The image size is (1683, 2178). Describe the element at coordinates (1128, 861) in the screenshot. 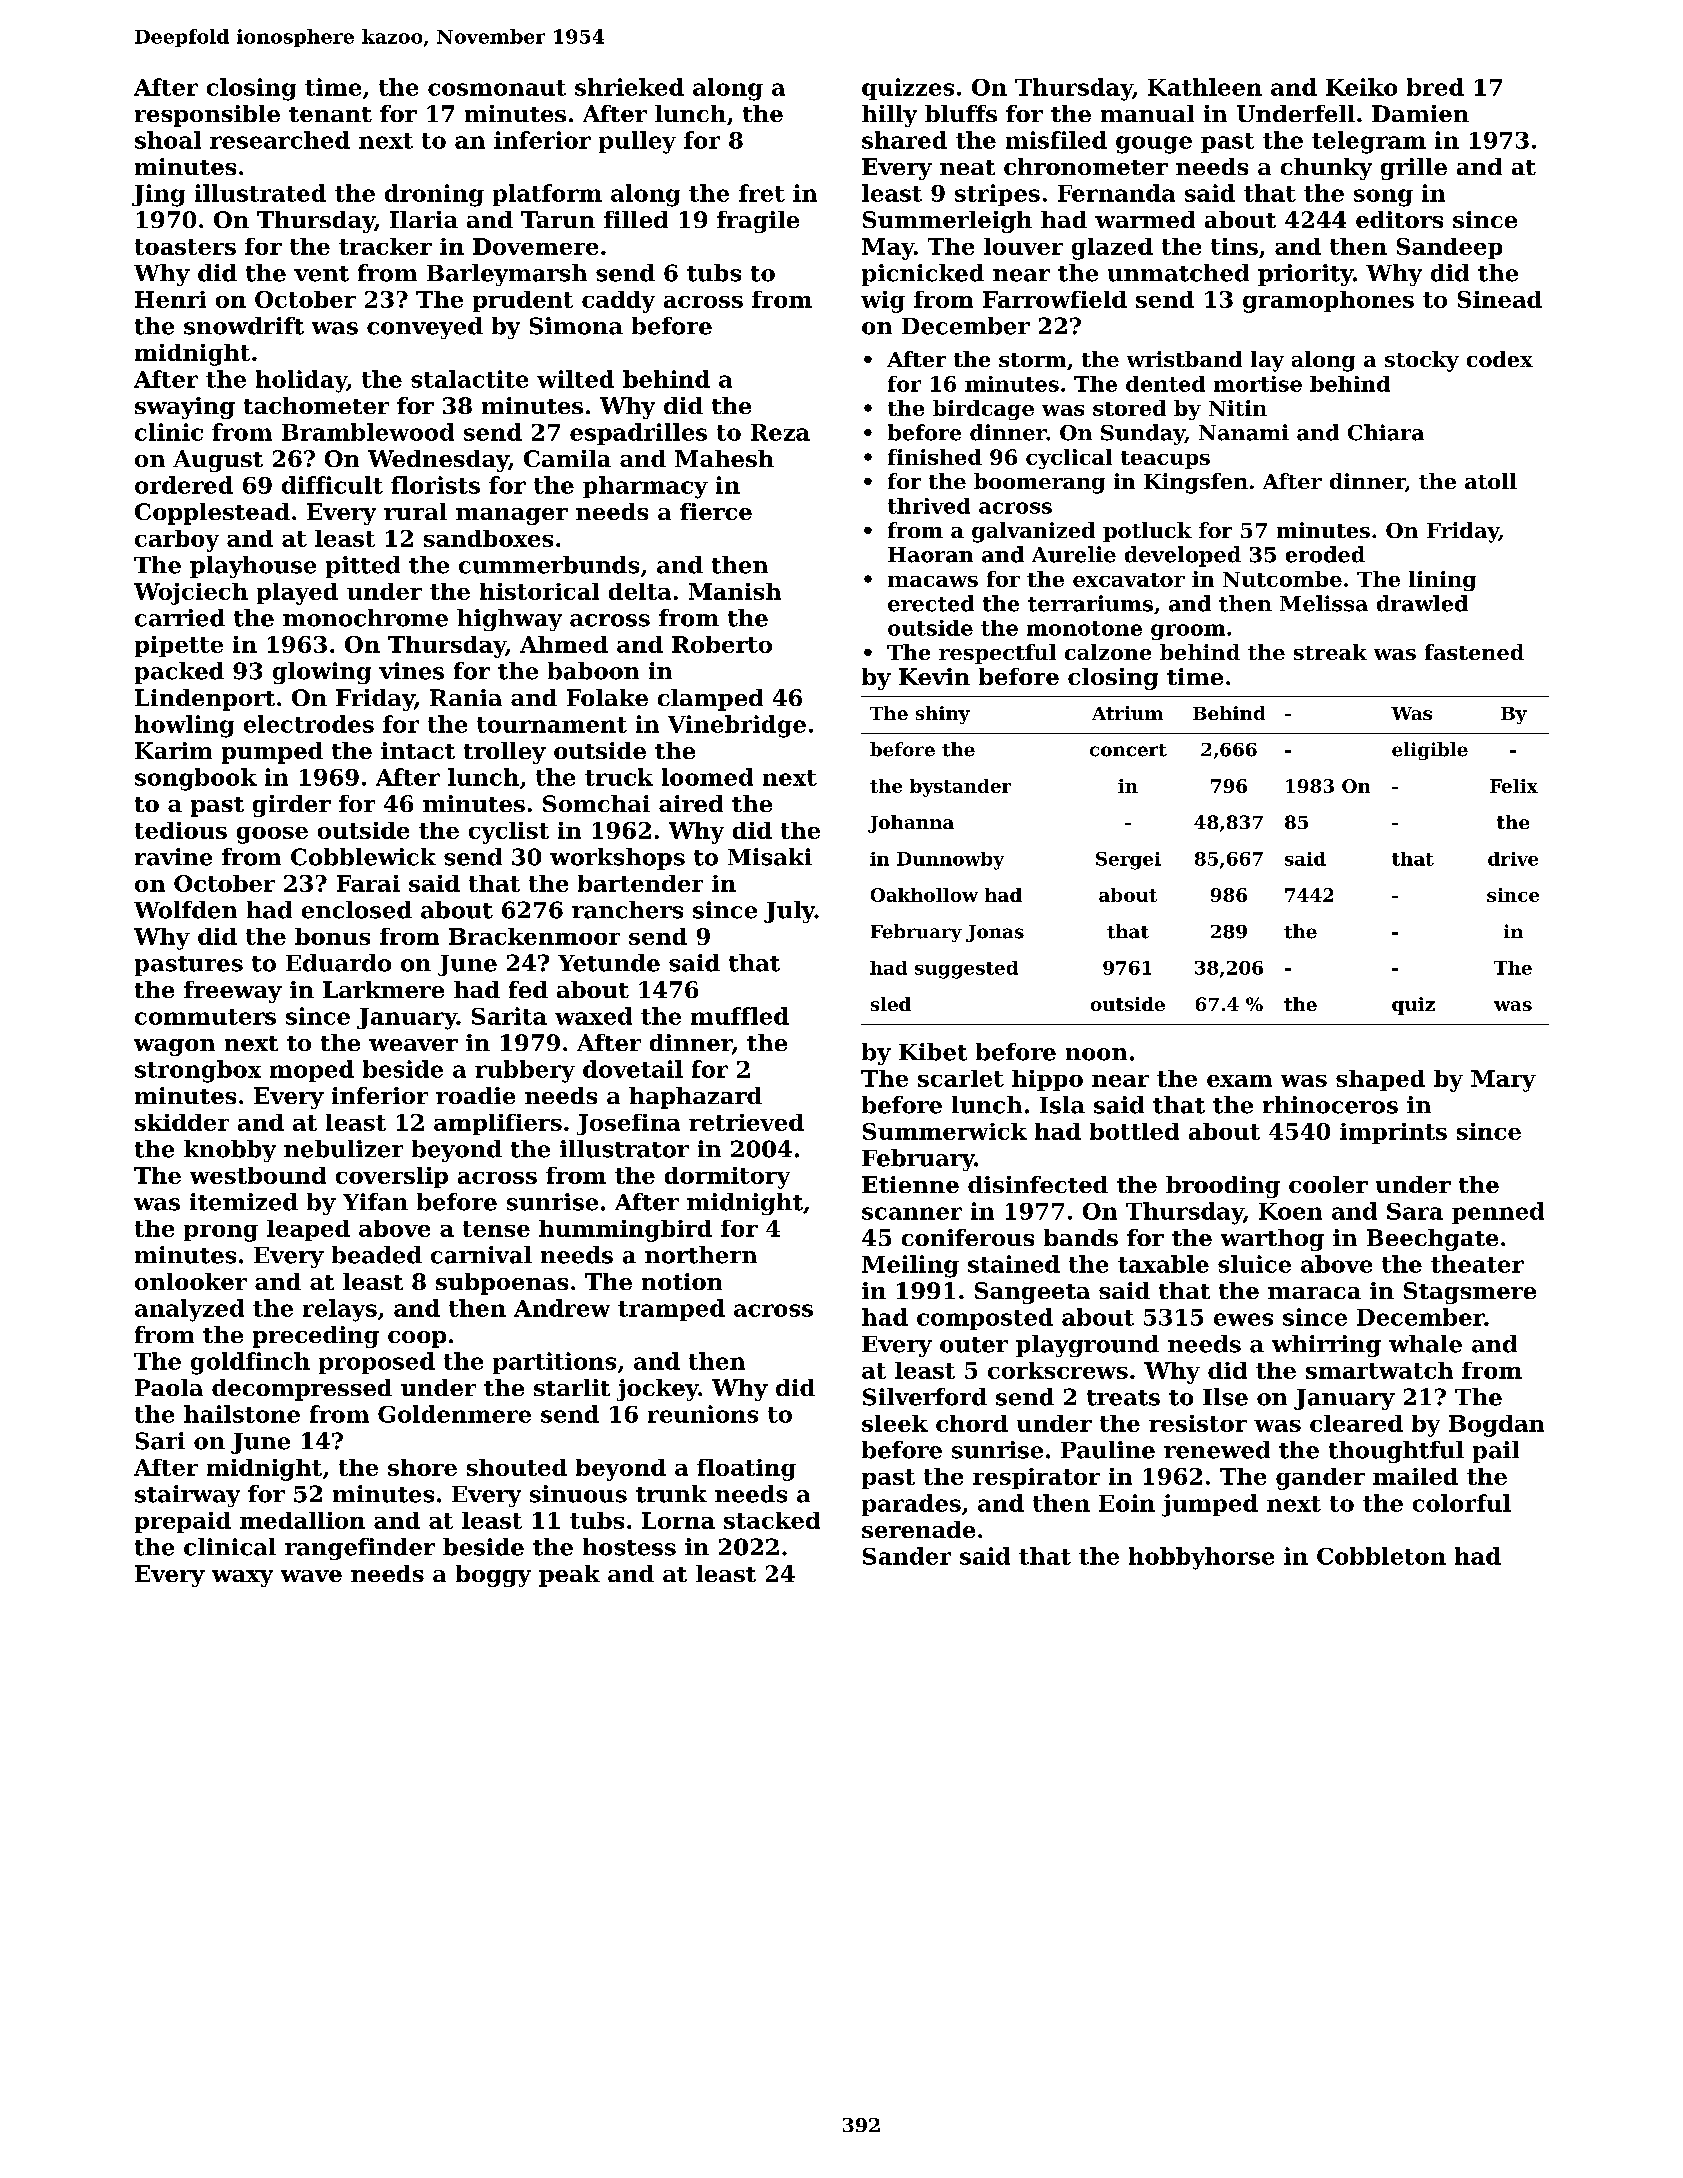

I see `Sergei` at that location.
